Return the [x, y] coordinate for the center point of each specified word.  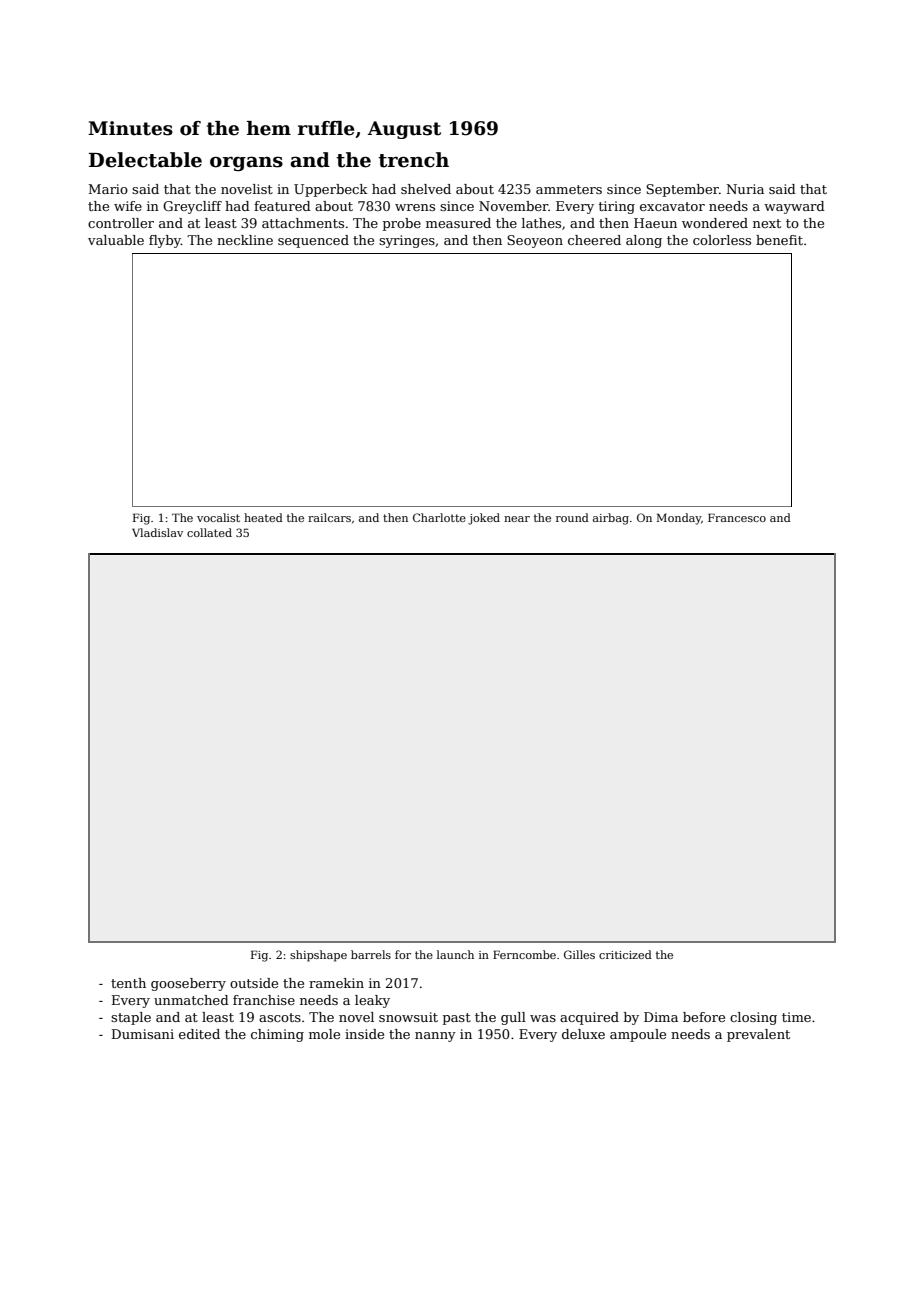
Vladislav [157, 532]
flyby [165, 241]
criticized [625, 954]
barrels [371, 954]
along [644, 241]
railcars [329, 517]
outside [254, 983]
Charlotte [439, 517]
